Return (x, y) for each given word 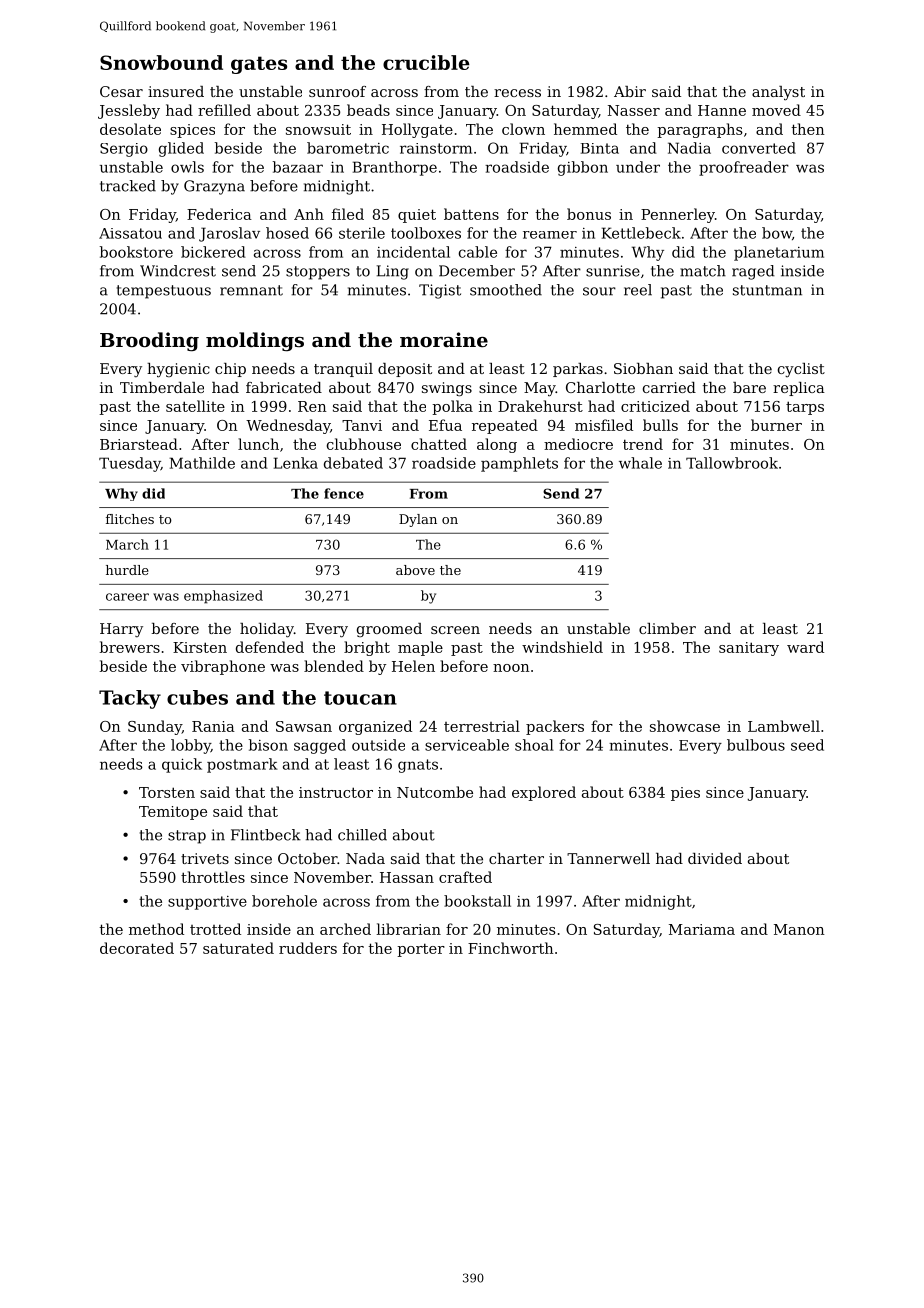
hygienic (178, 370)
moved (776, 110)
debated (353, 463)
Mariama (702, 929)
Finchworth (511, 948)
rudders (308, 948)
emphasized (223, 597)
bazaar (298, 167)
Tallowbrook (732, 463)
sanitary (749, 649)
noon (511, 668)
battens (471, 214)
